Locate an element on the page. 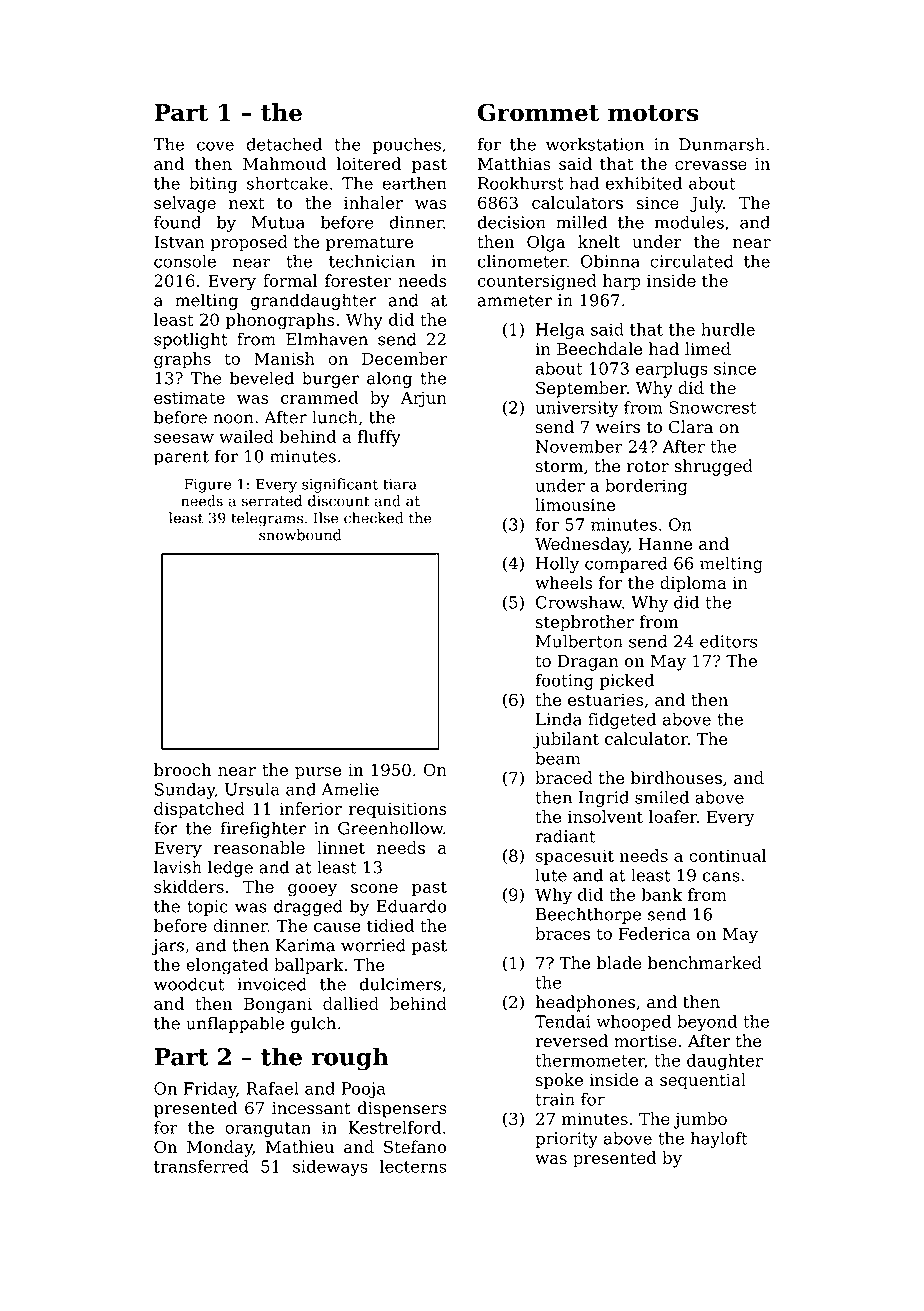 The image size is (924, 1311). motors is located at coordinates (653, 113).
